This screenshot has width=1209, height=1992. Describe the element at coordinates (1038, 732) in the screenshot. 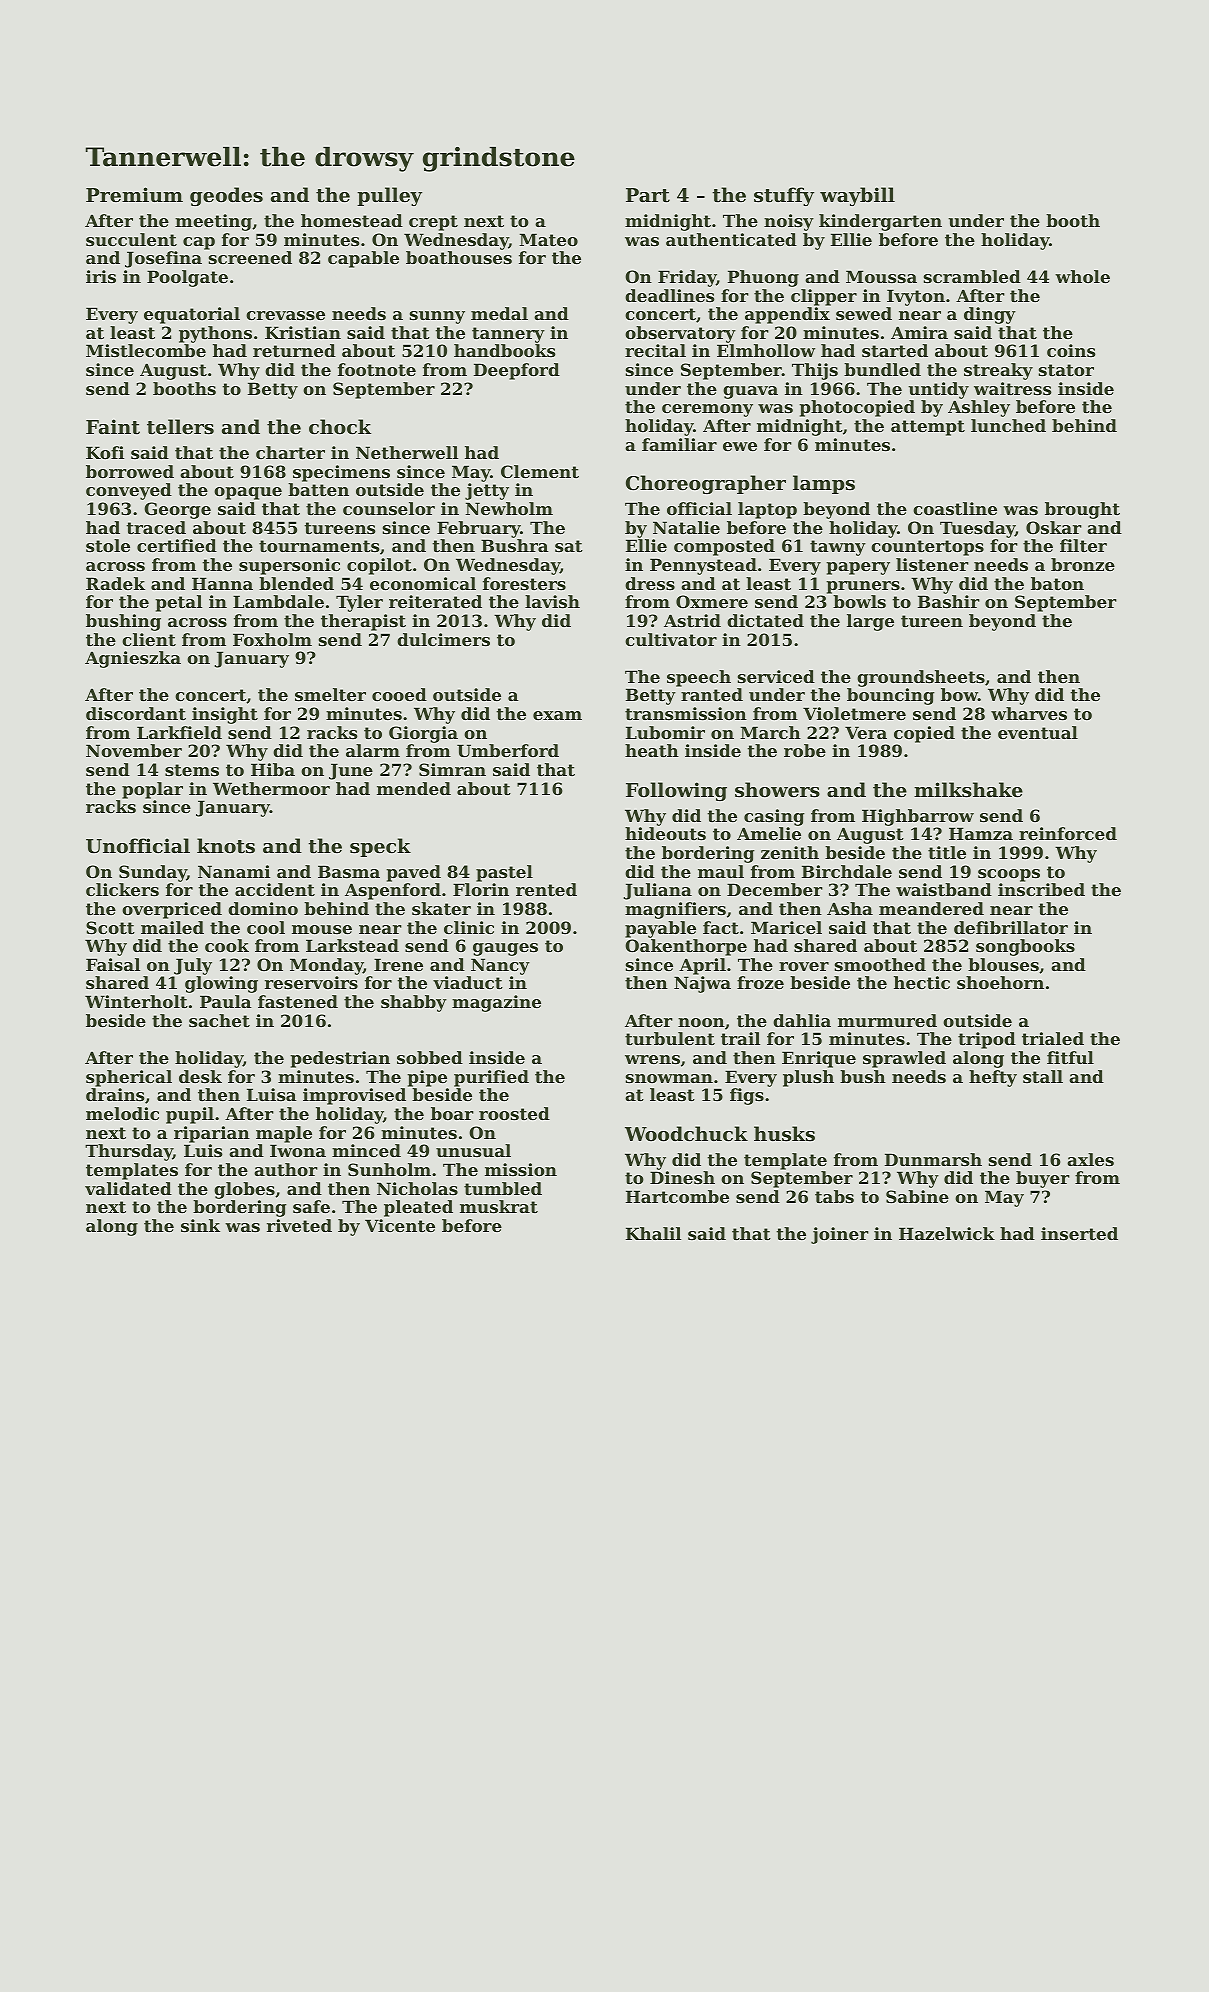

I see `eventual` at that location.
